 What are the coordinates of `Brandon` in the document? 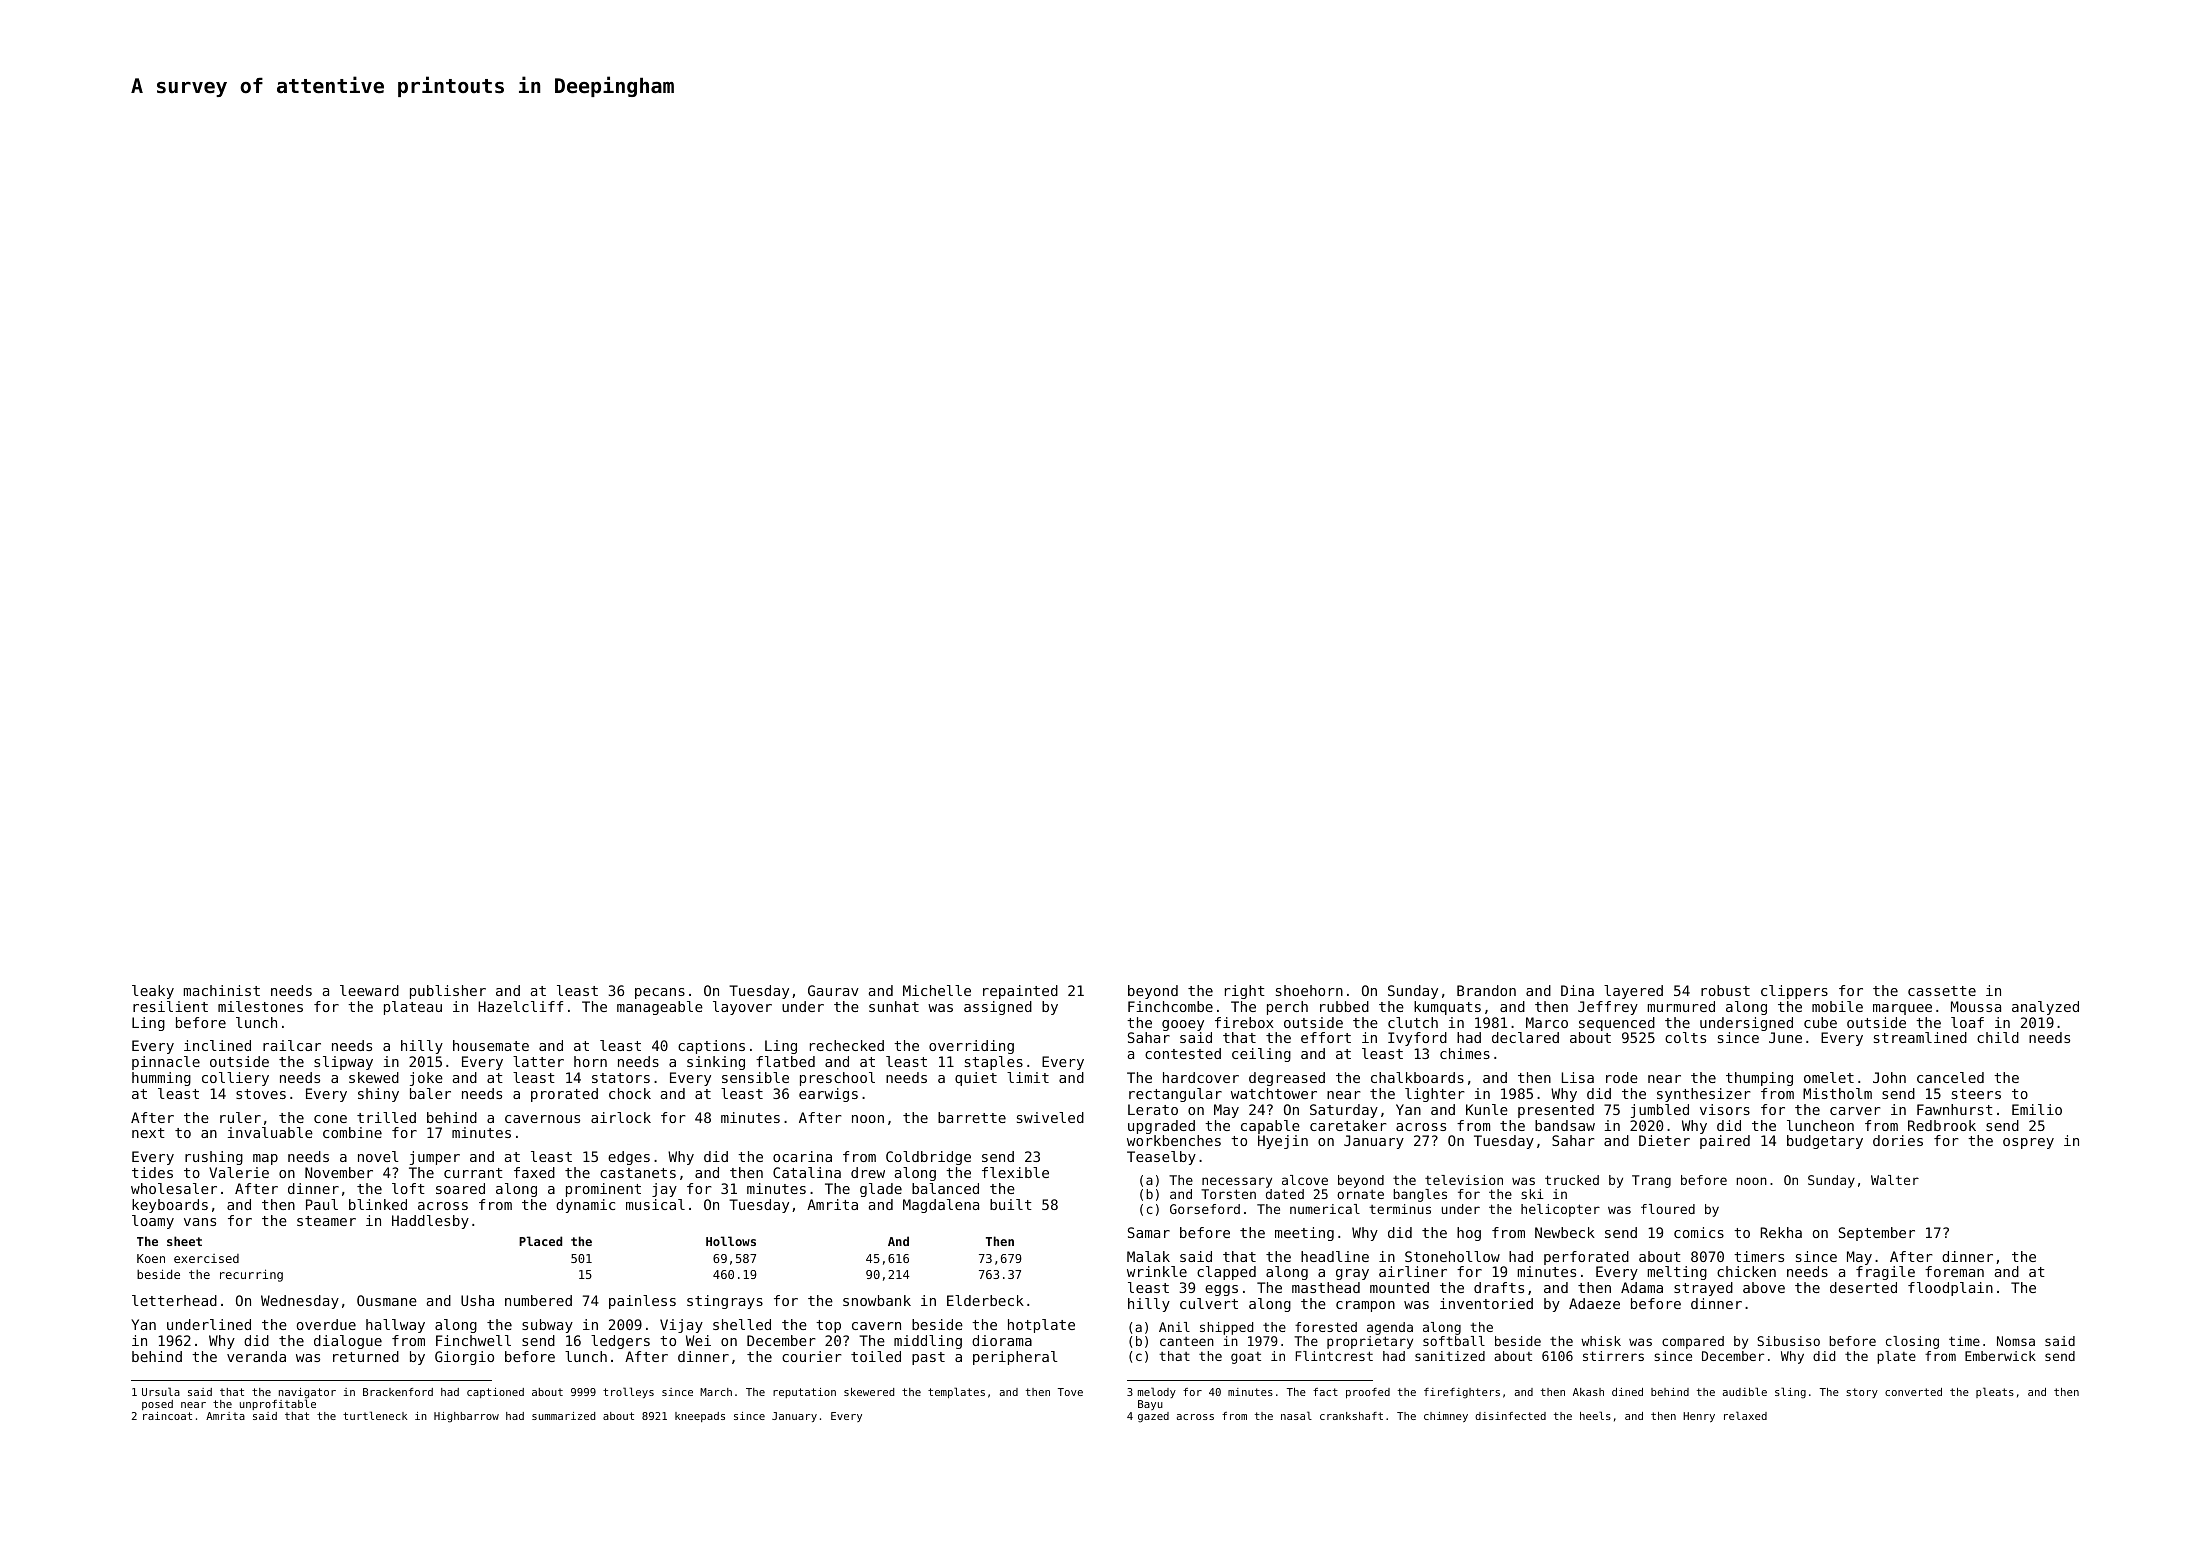 It's located at (1486, 990).
